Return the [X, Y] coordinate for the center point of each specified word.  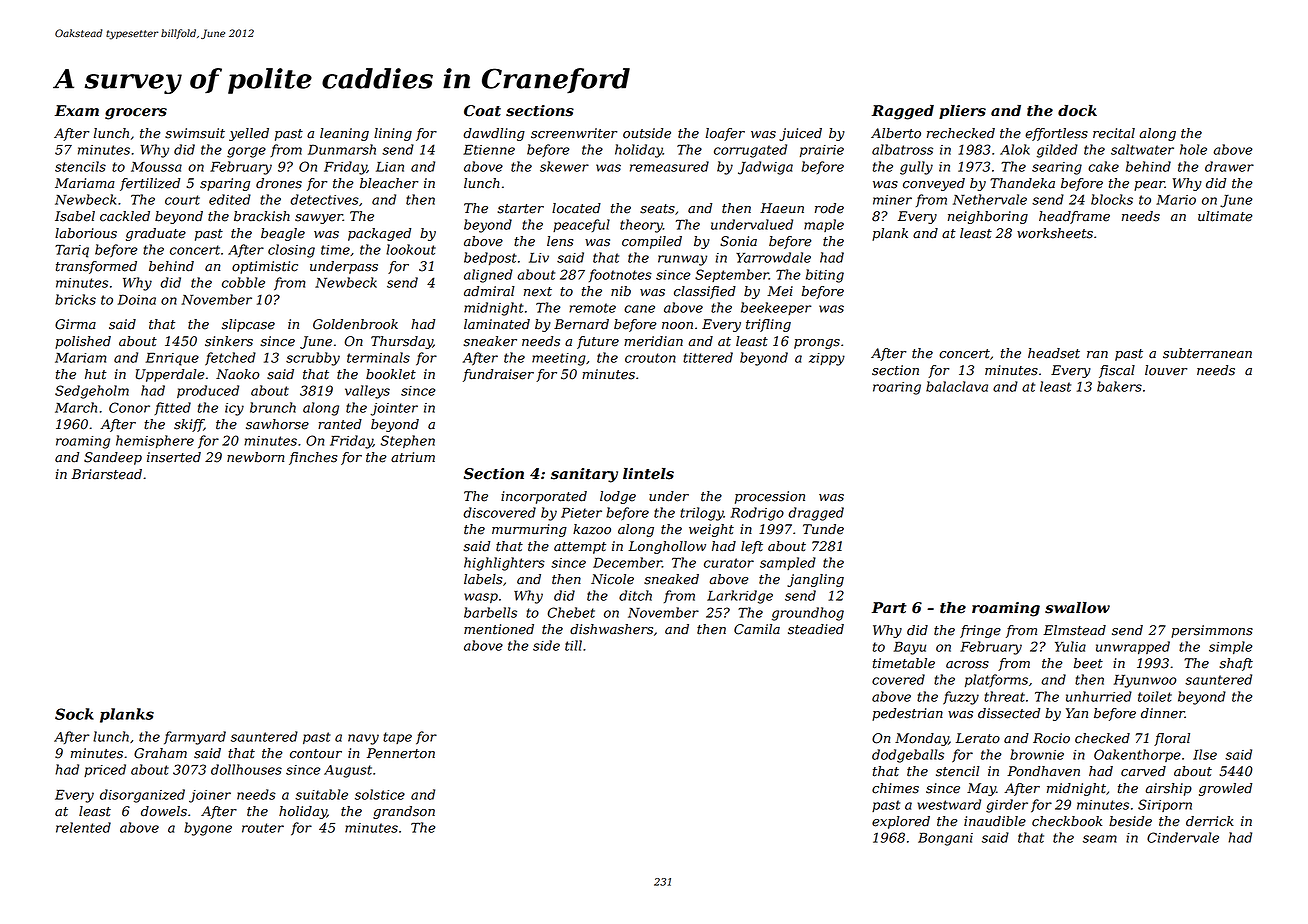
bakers [1119, 386]
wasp [481, 598]
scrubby [313, 359]
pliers [962, 112]
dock [1077, 111]
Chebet [571, 612]
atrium [413, 457]
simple [1231, 648]
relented [83, 827]
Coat [482, 111]
